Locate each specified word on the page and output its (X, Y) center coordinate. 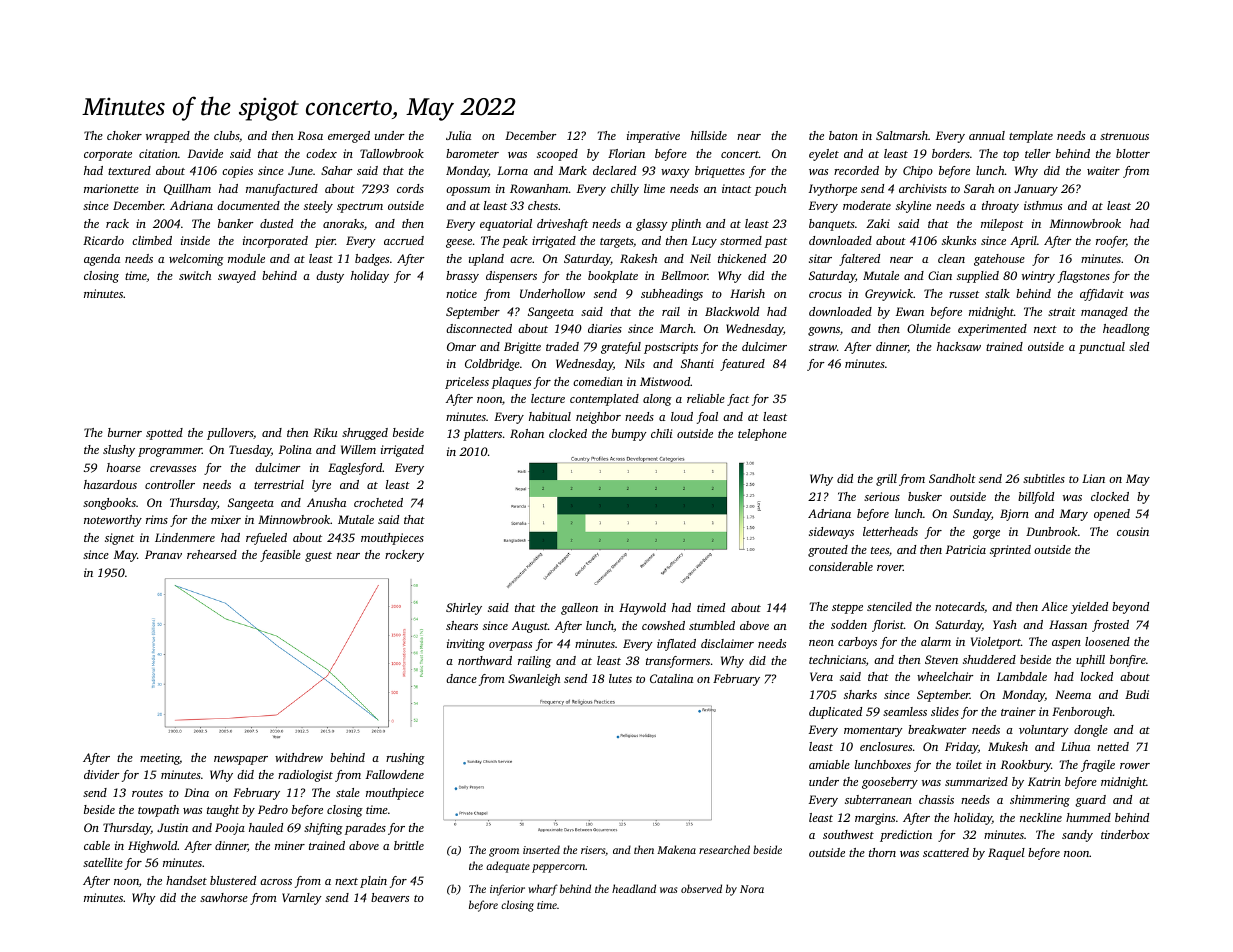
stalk (997, 293)
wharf (543, 890)
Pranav (163, 554)
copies (237, 172)
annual (987, 135)
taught (223, 811)
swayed (237, 277)
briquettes (720, 172)
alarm (936, 641)
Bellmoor (684, 275)
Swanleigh (534, 680)
